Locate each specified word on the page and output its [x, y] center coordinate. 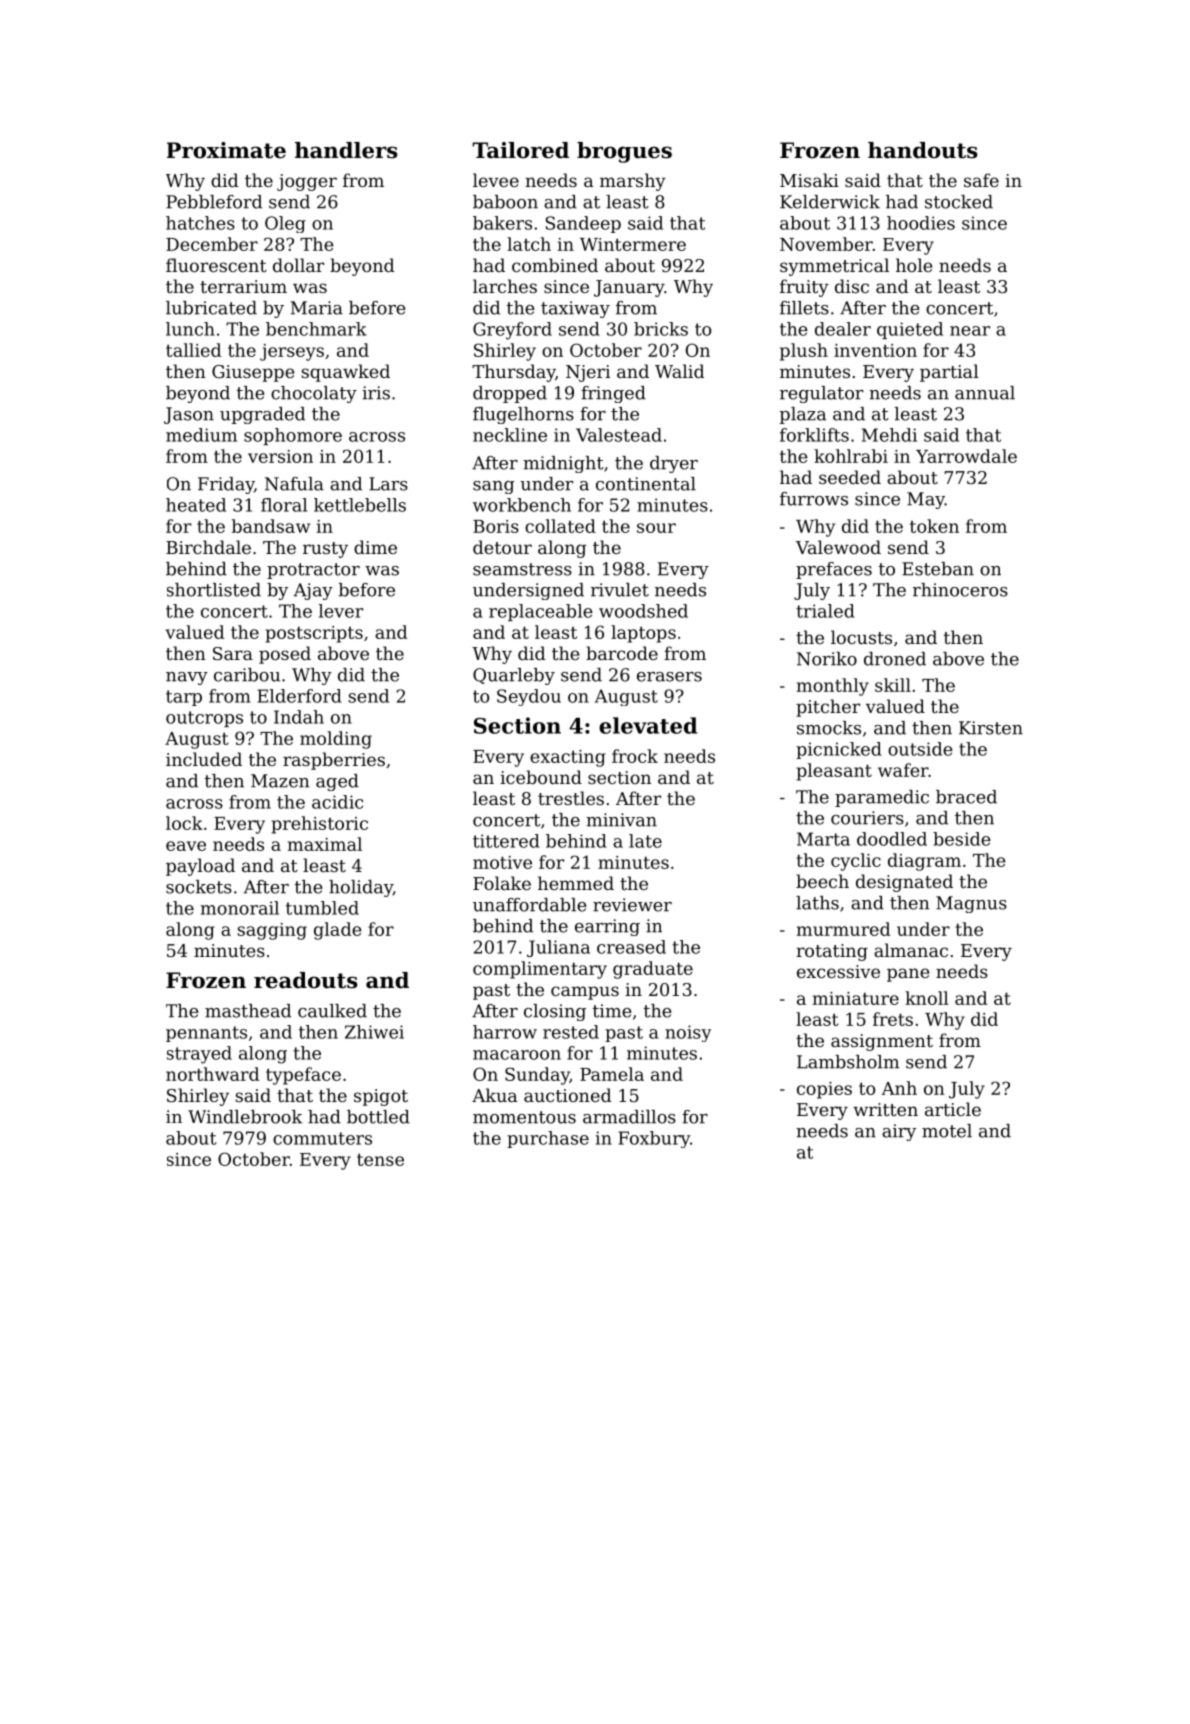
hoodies [921, 223]
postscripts [314, 634]
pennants [206, 1034]
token [934, 526]
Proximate [226, 150]
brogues [624, 152]
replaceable [541, 612]
